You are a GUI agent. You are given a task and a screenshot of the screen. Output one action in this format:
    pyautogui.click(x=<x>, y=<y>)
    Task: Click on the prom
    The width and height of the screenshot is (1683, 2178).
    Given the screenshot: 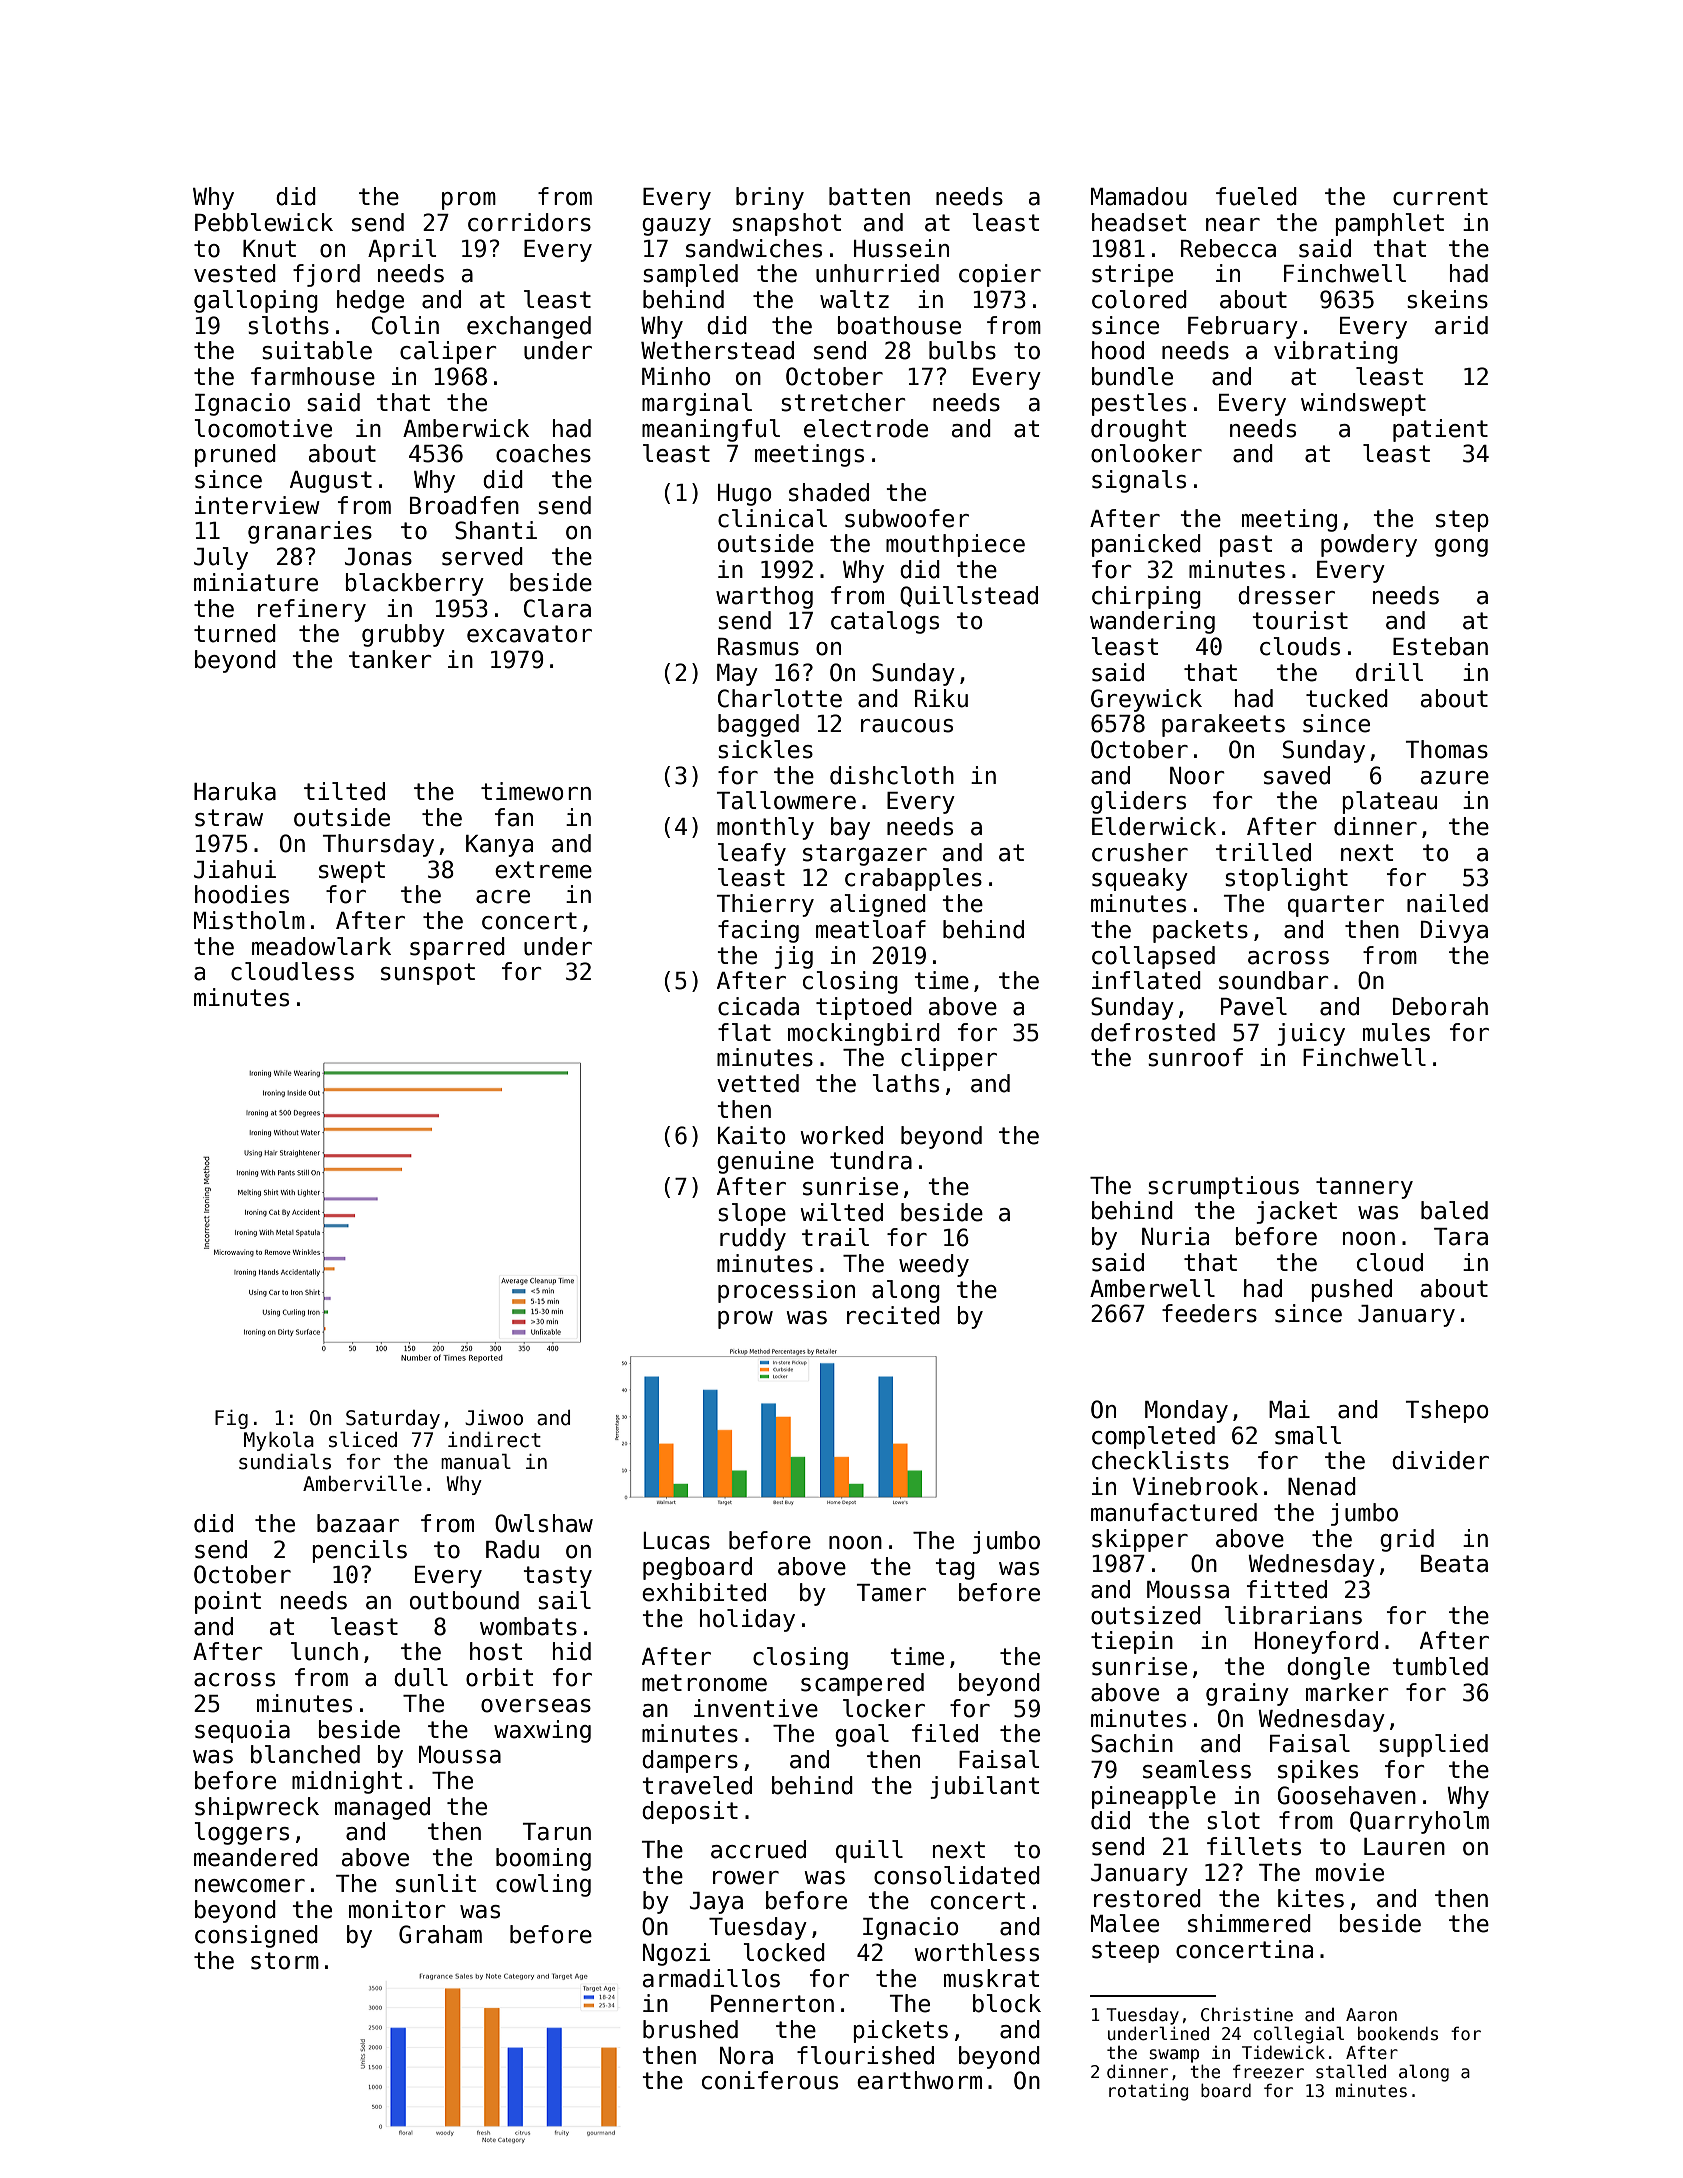 What is the action you would take?
    pyautogui.click(x=469, y=201)
